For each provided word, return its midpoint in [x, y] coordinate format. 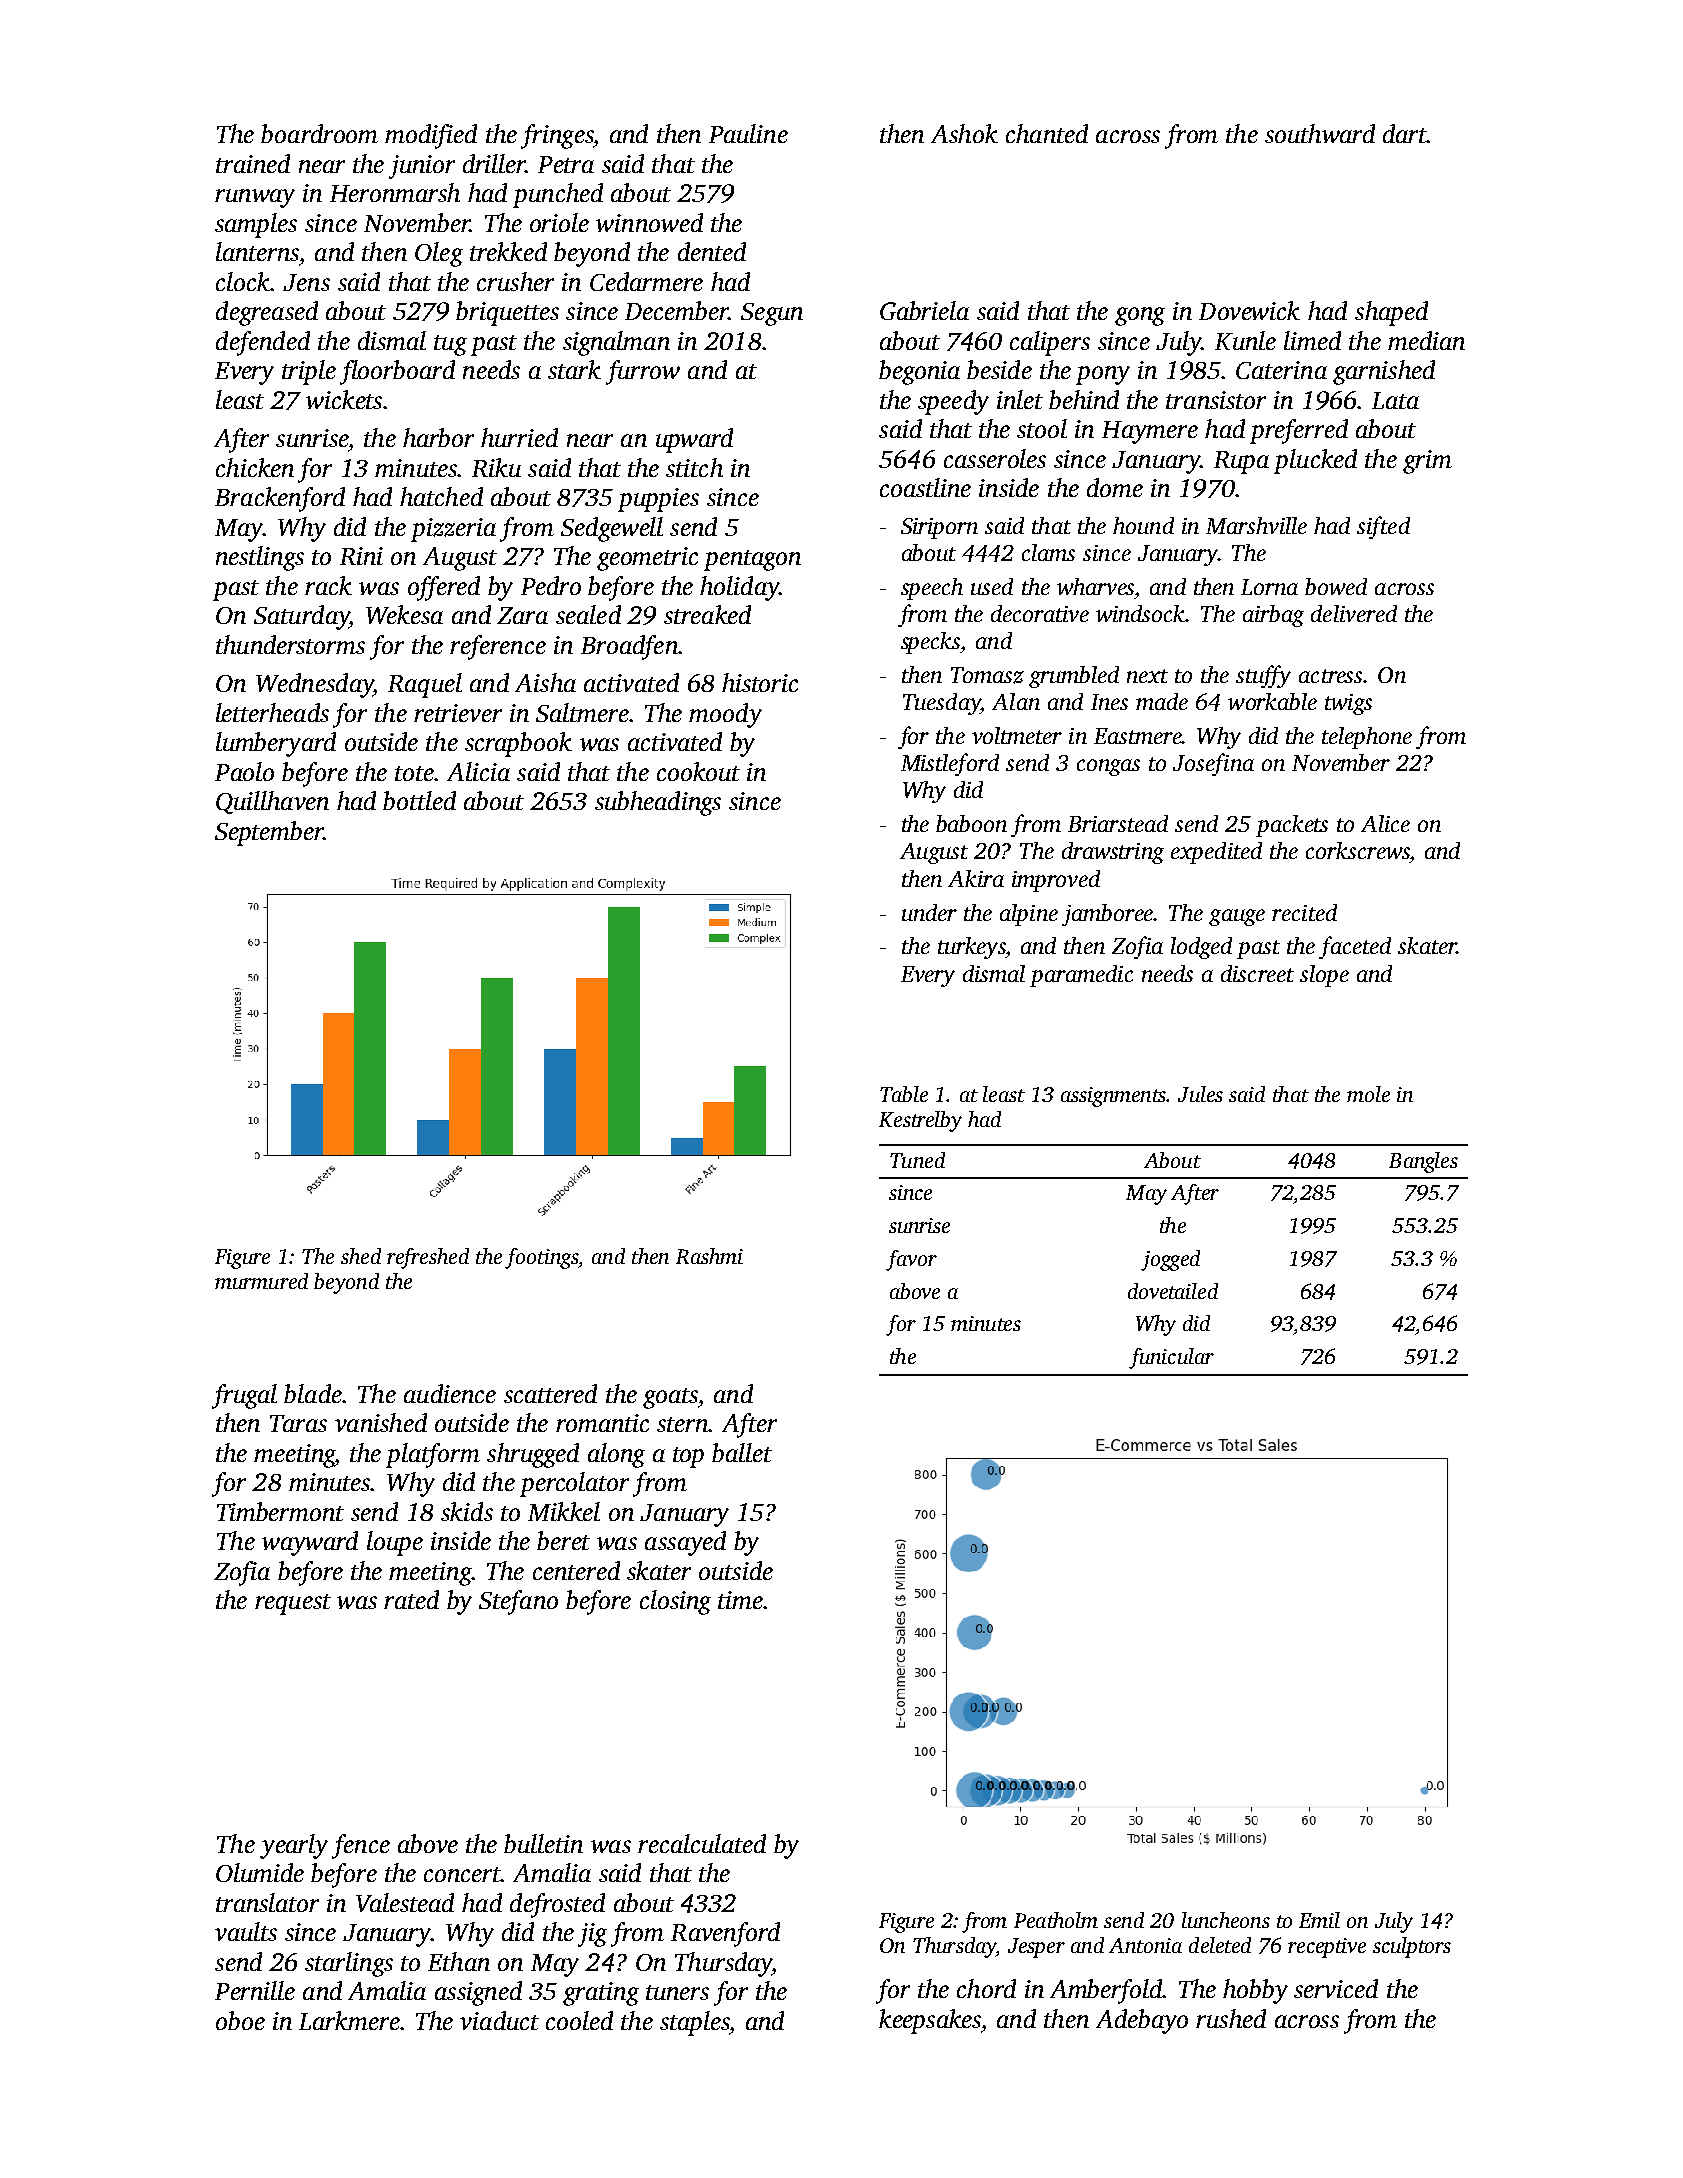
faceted [1355, 947]
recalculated [702, 1843]
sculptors [1412, 1947]
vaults [246, 1931]
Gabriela [924, 310]
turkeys [972, 948]
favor [911, 1260]
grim [1427, 462]
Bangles [1423, 1162]
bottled [419, 800]
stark [574, 369]
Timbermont [280, 1511]
